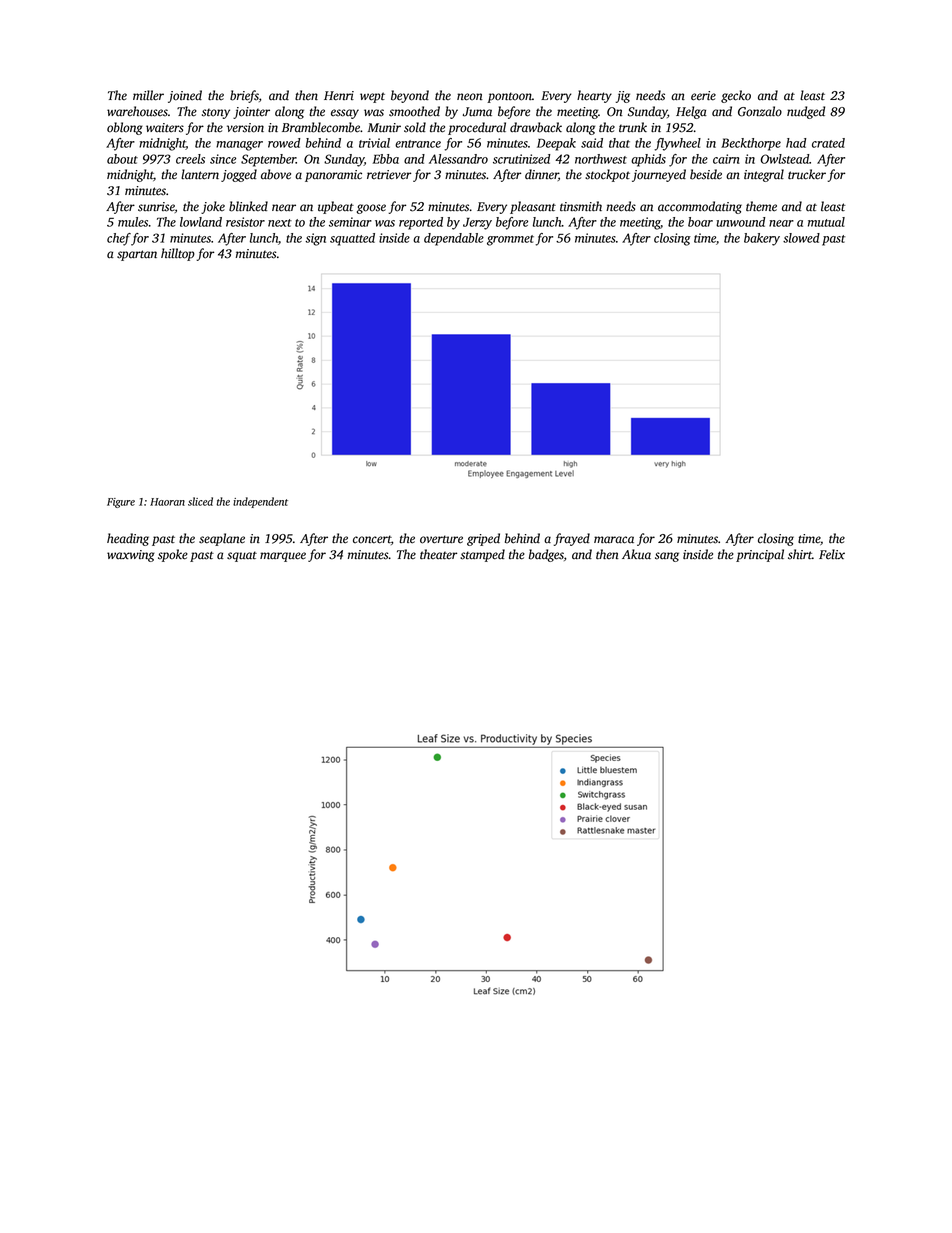  Describe the element at coordinates (510, 240) in the page. I see `grommet` at that location.
